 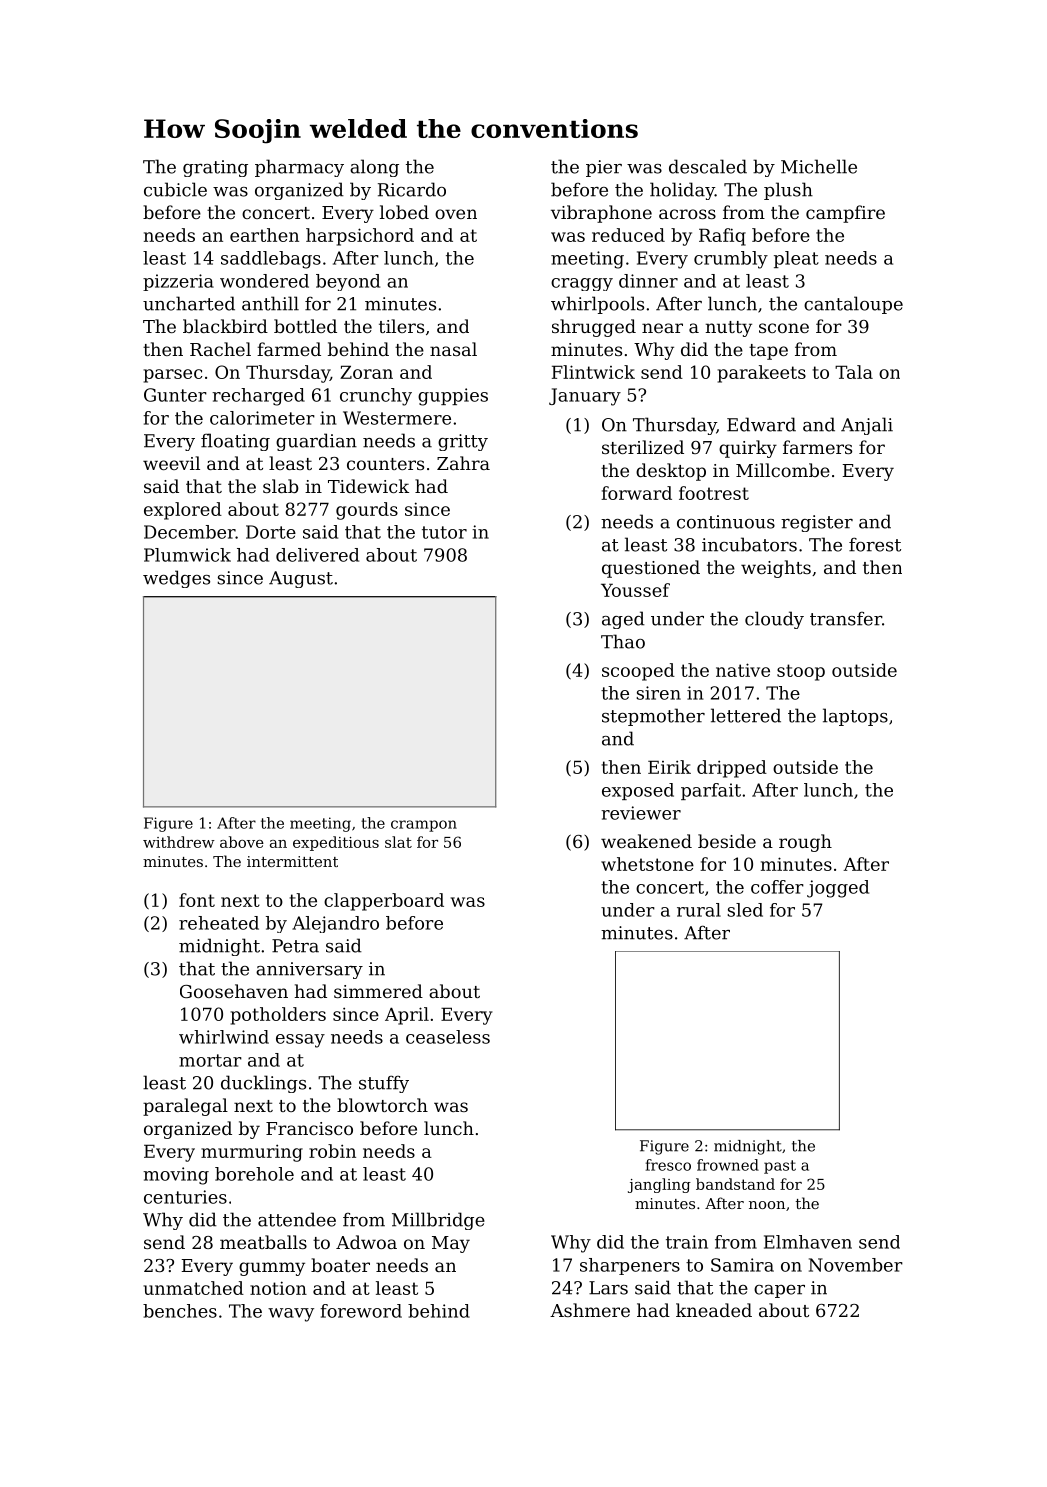 What do you see at coordinates (601, 214) in the screenshot?
I see `vibraphone` at bounding box center [601, 214].
